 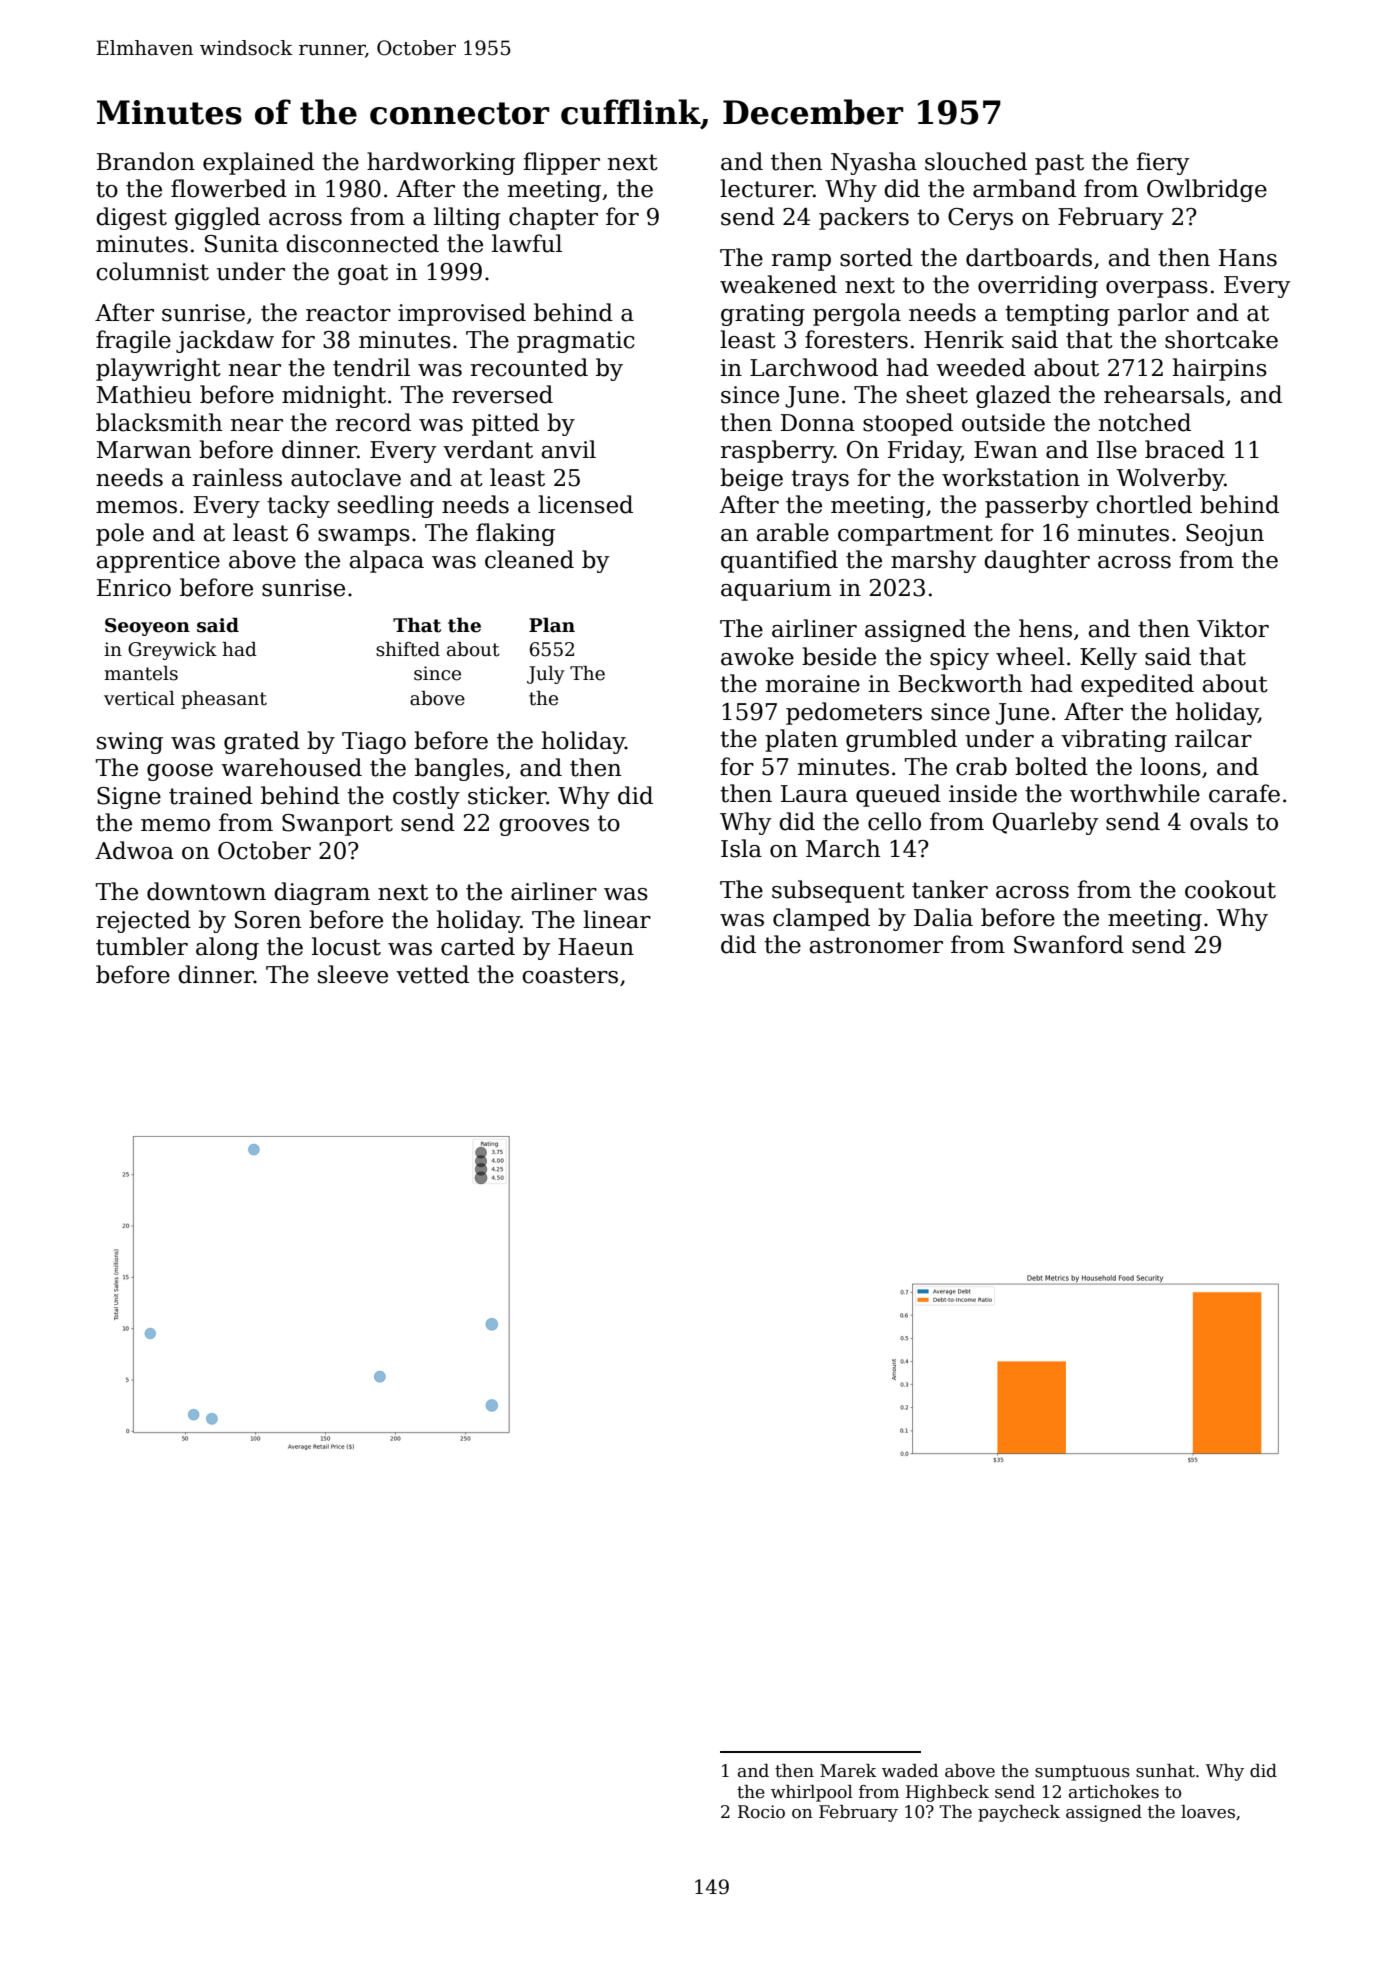 What do you see at coordinates (570, 975) in the image?
I see `coasters` at bounding box center [570, 975].
